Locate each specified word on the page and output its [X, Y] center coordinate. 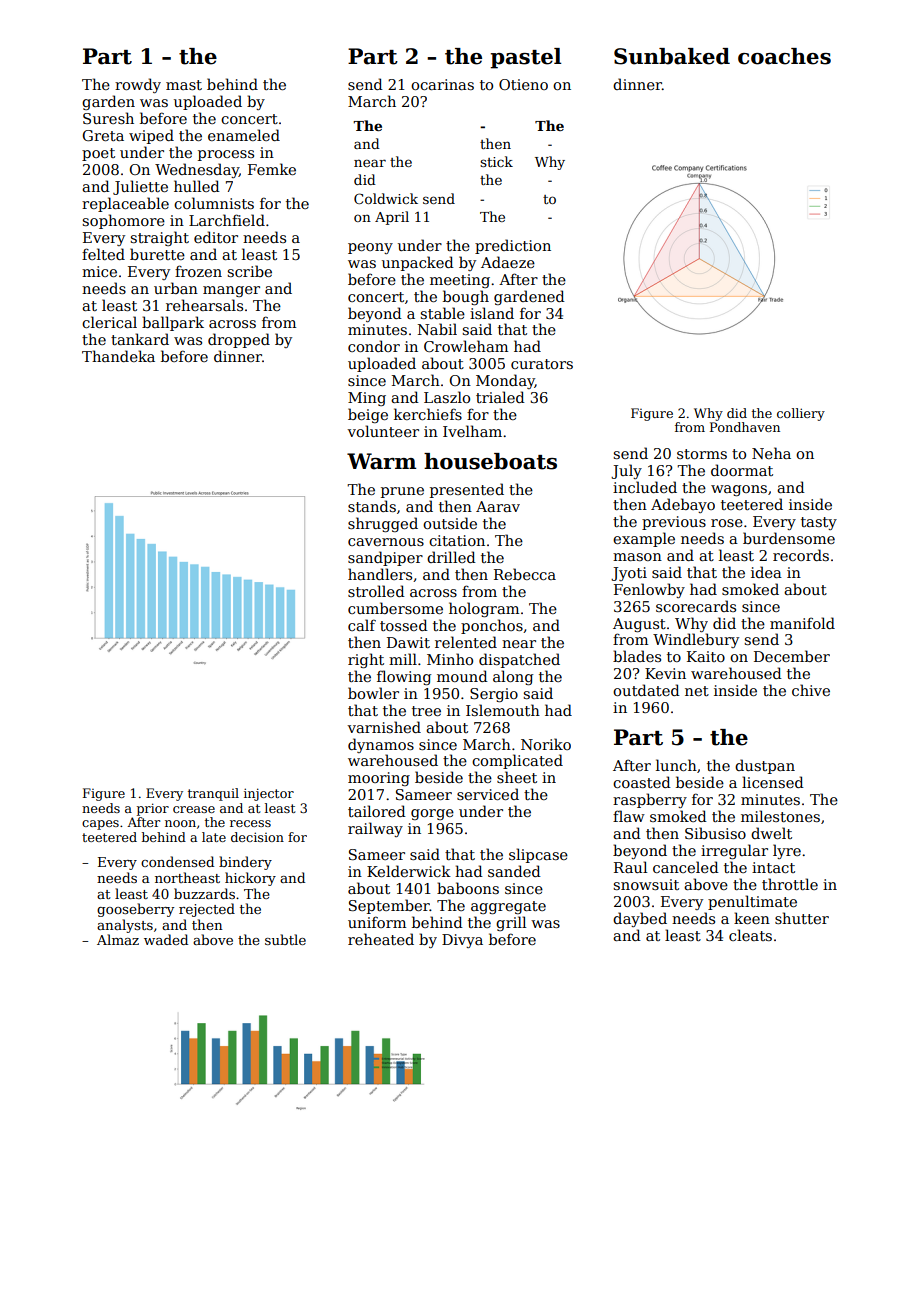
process [226, 155]
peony [370, 248]
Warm [381, 461]
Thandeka [118, 356]
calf [362, 625]
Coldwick [386, 198]
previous [674, 523]
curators [542, 364]
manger [231, 291]
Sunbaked [672, 56]
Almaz [118, 939]
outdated [646, 690]
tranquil [213, 794]
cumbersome [395, 608]
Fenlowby [649, 590]
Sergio [494, 695]
